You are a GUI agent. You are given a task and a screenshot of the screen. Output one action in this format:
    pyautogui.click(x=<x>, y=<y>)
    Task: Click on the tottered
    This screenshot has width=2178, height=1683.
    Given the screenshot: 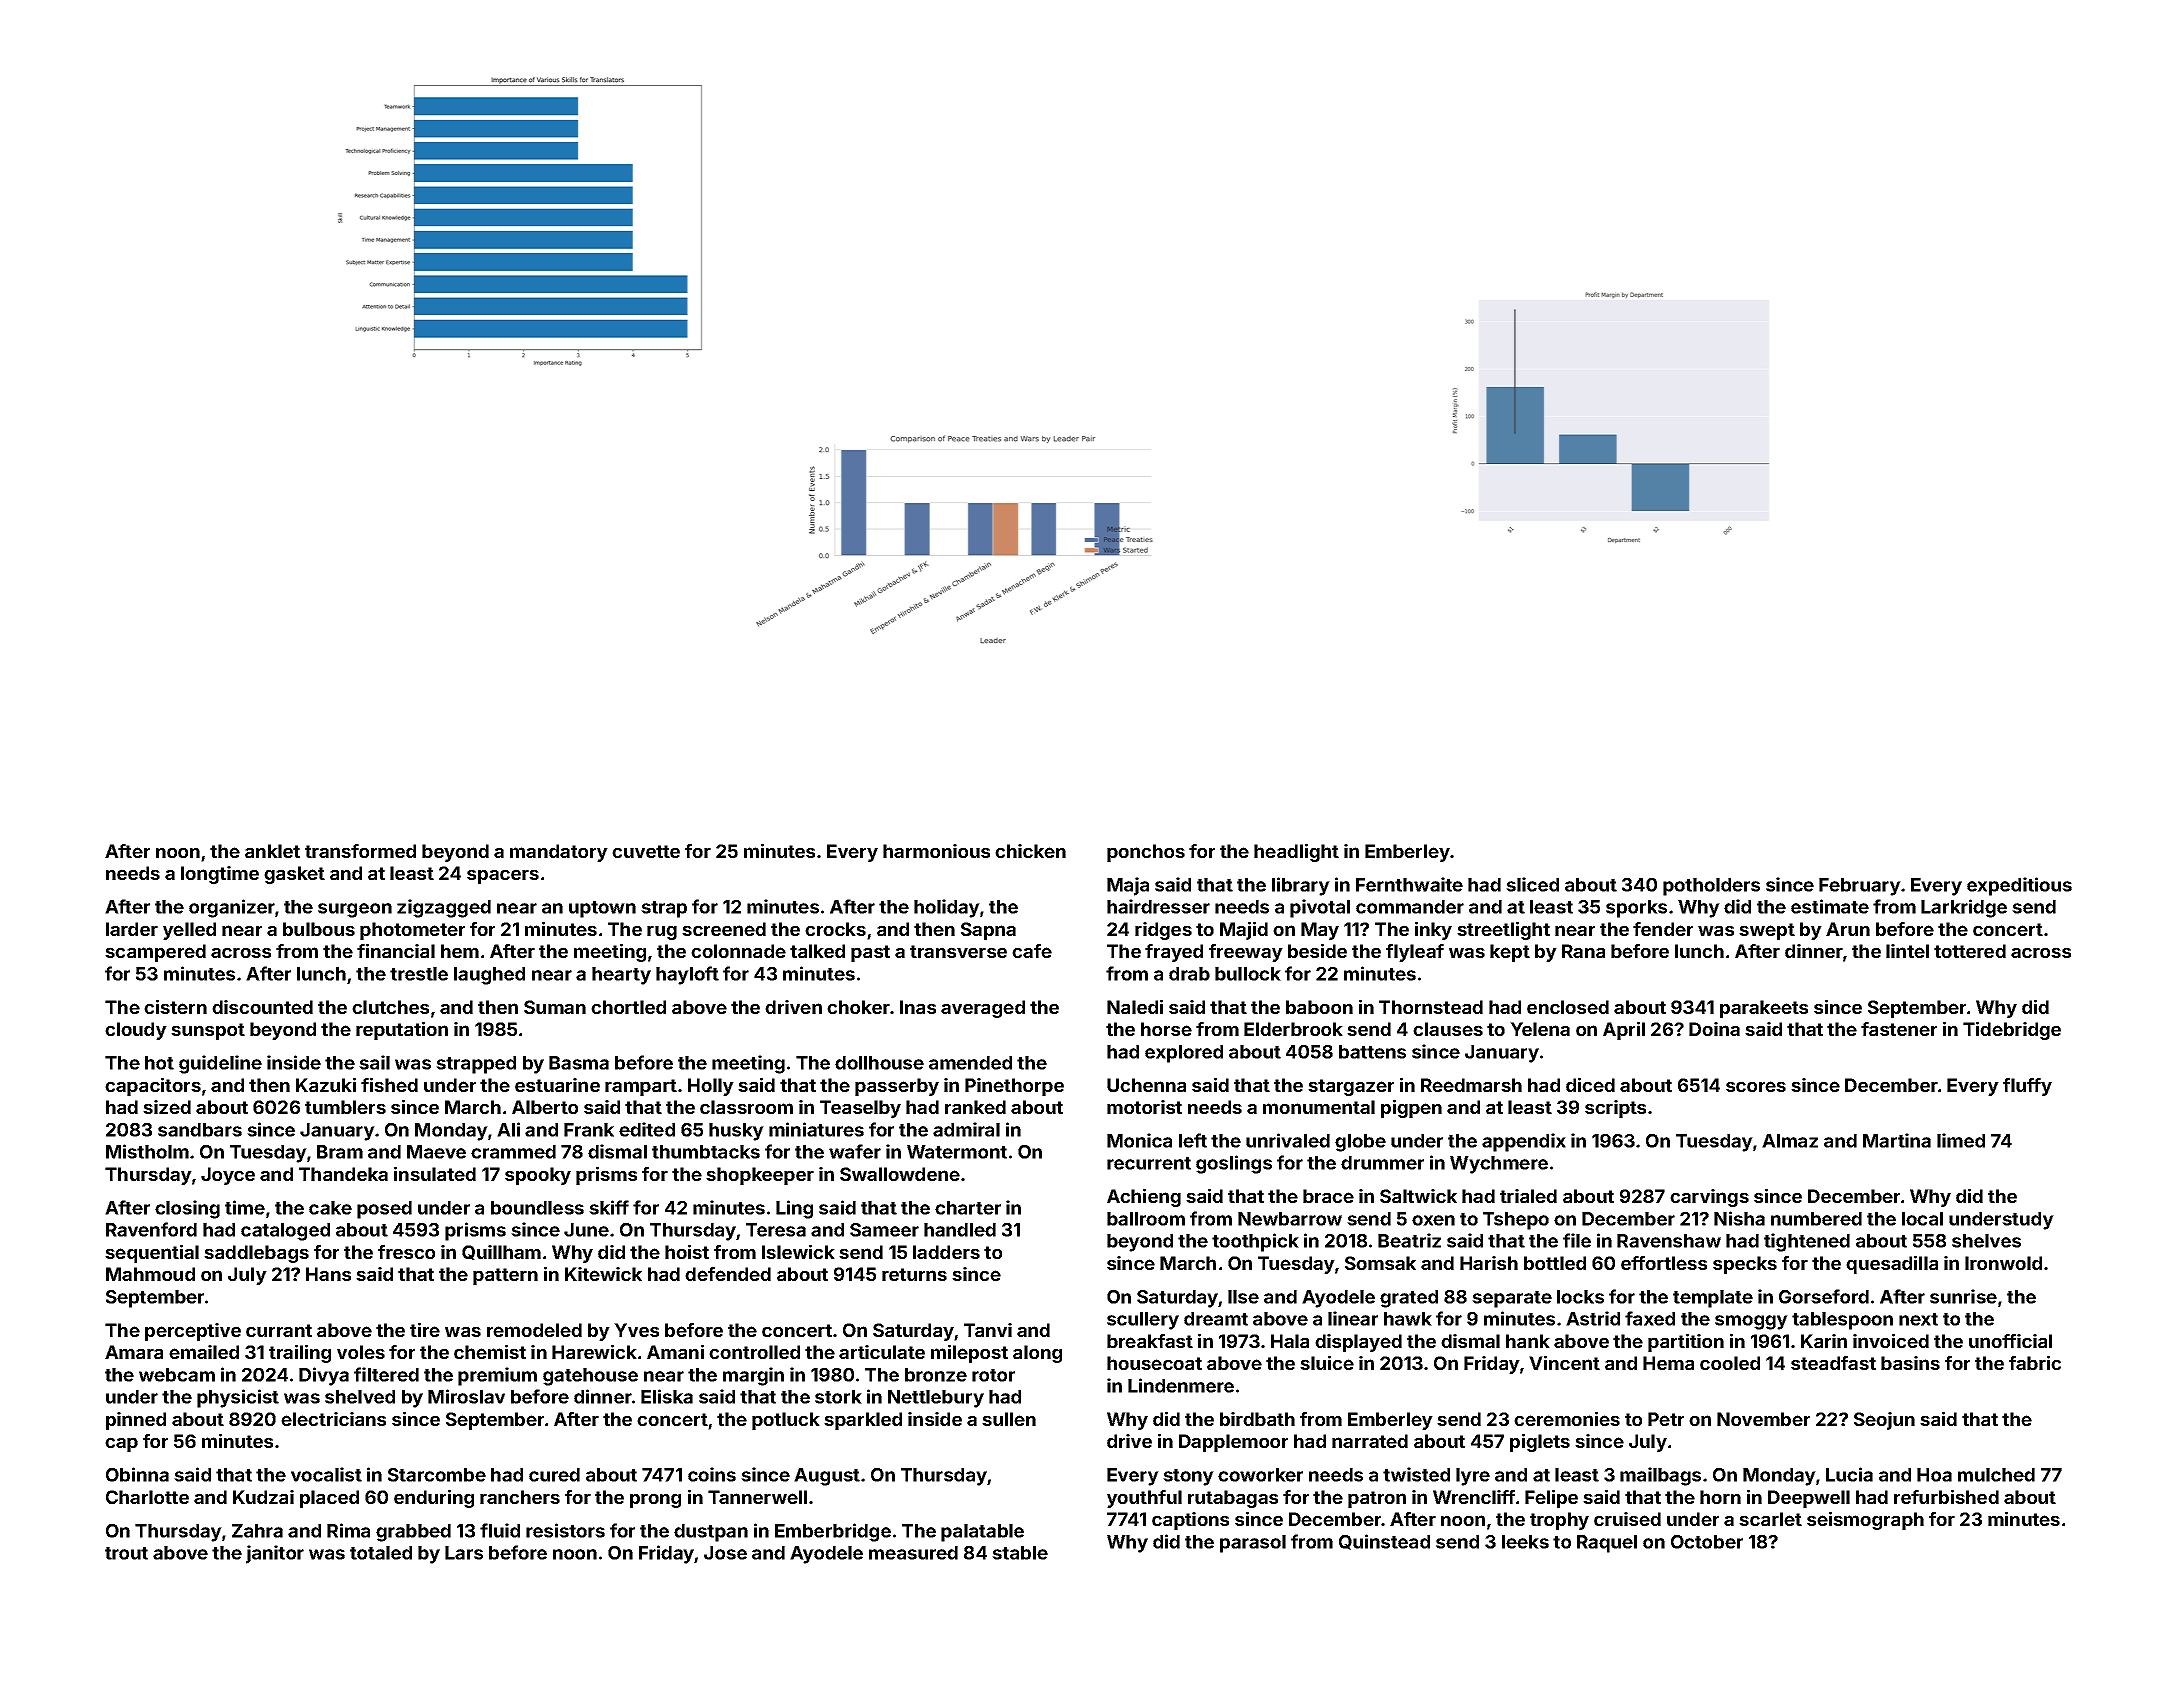 What is the action you would take?
    pyautogui.click(x=1970, y=951)
